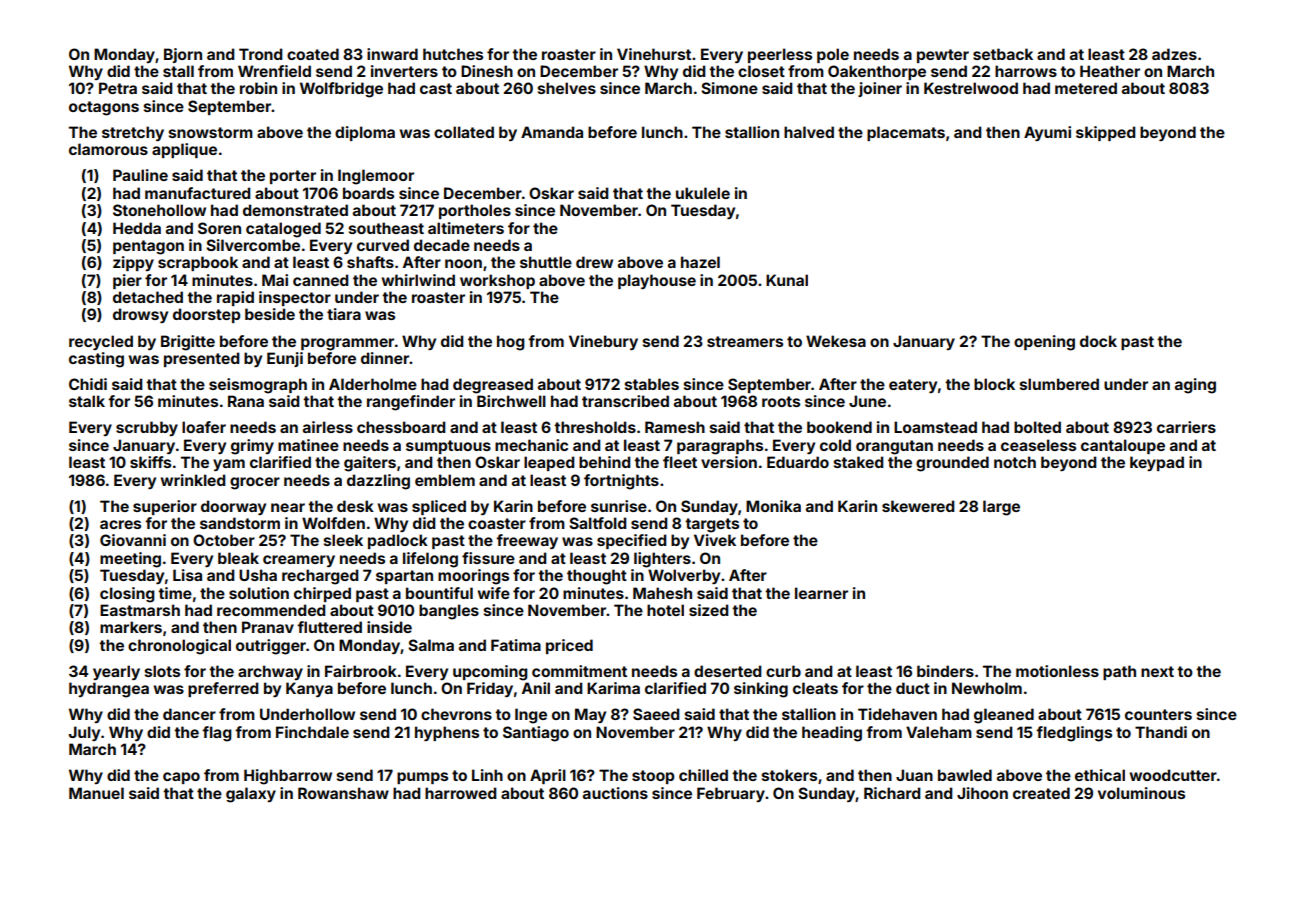  What do you see at coordinates (613, 688) in the page?
I see `Karima` at bounding box center [613, 688].
